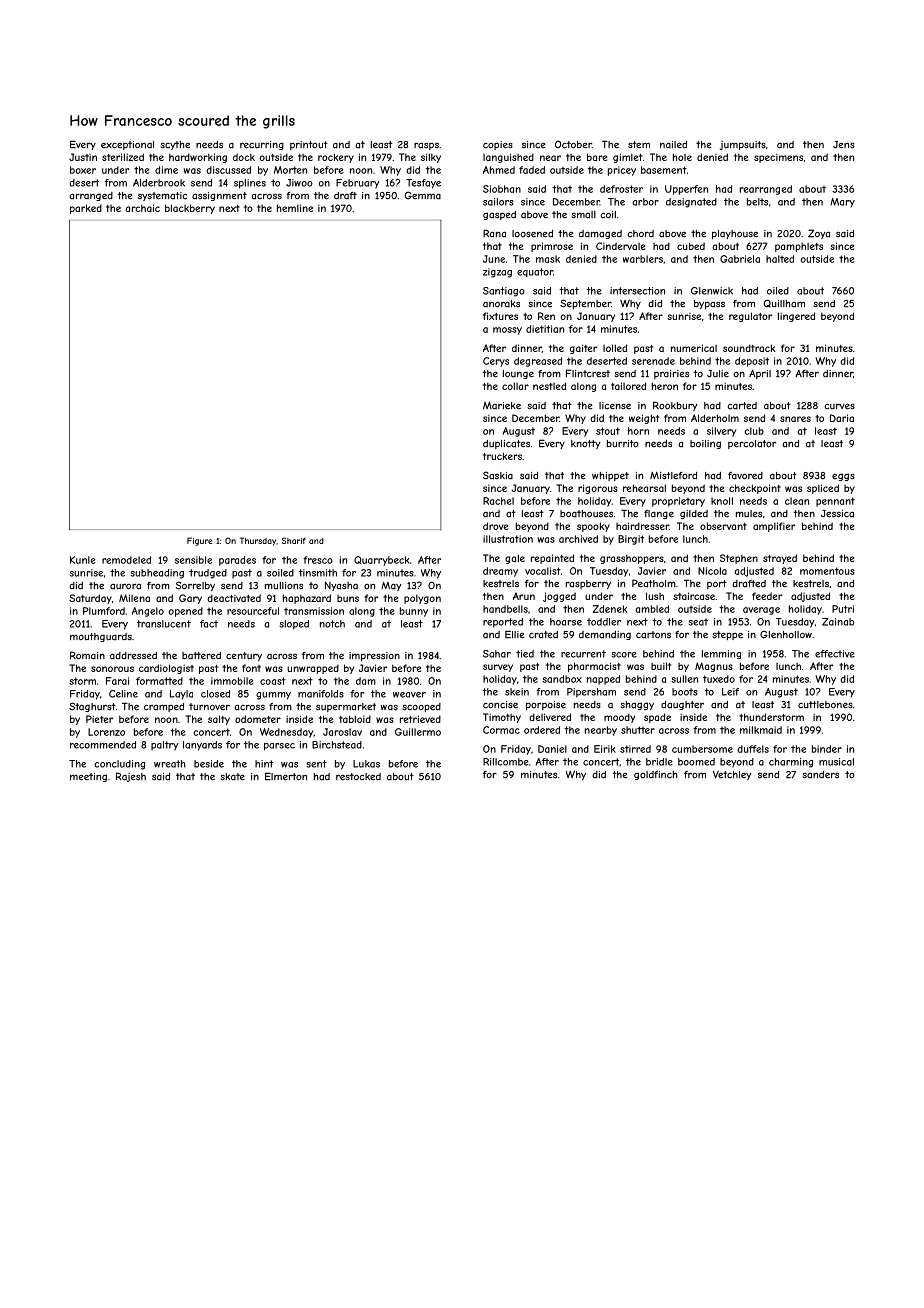 The image size is (924, 1308). What do you see at coordinates (131, 777) in the document?
I see `Rajesh` at bounding box center [131, 777].
